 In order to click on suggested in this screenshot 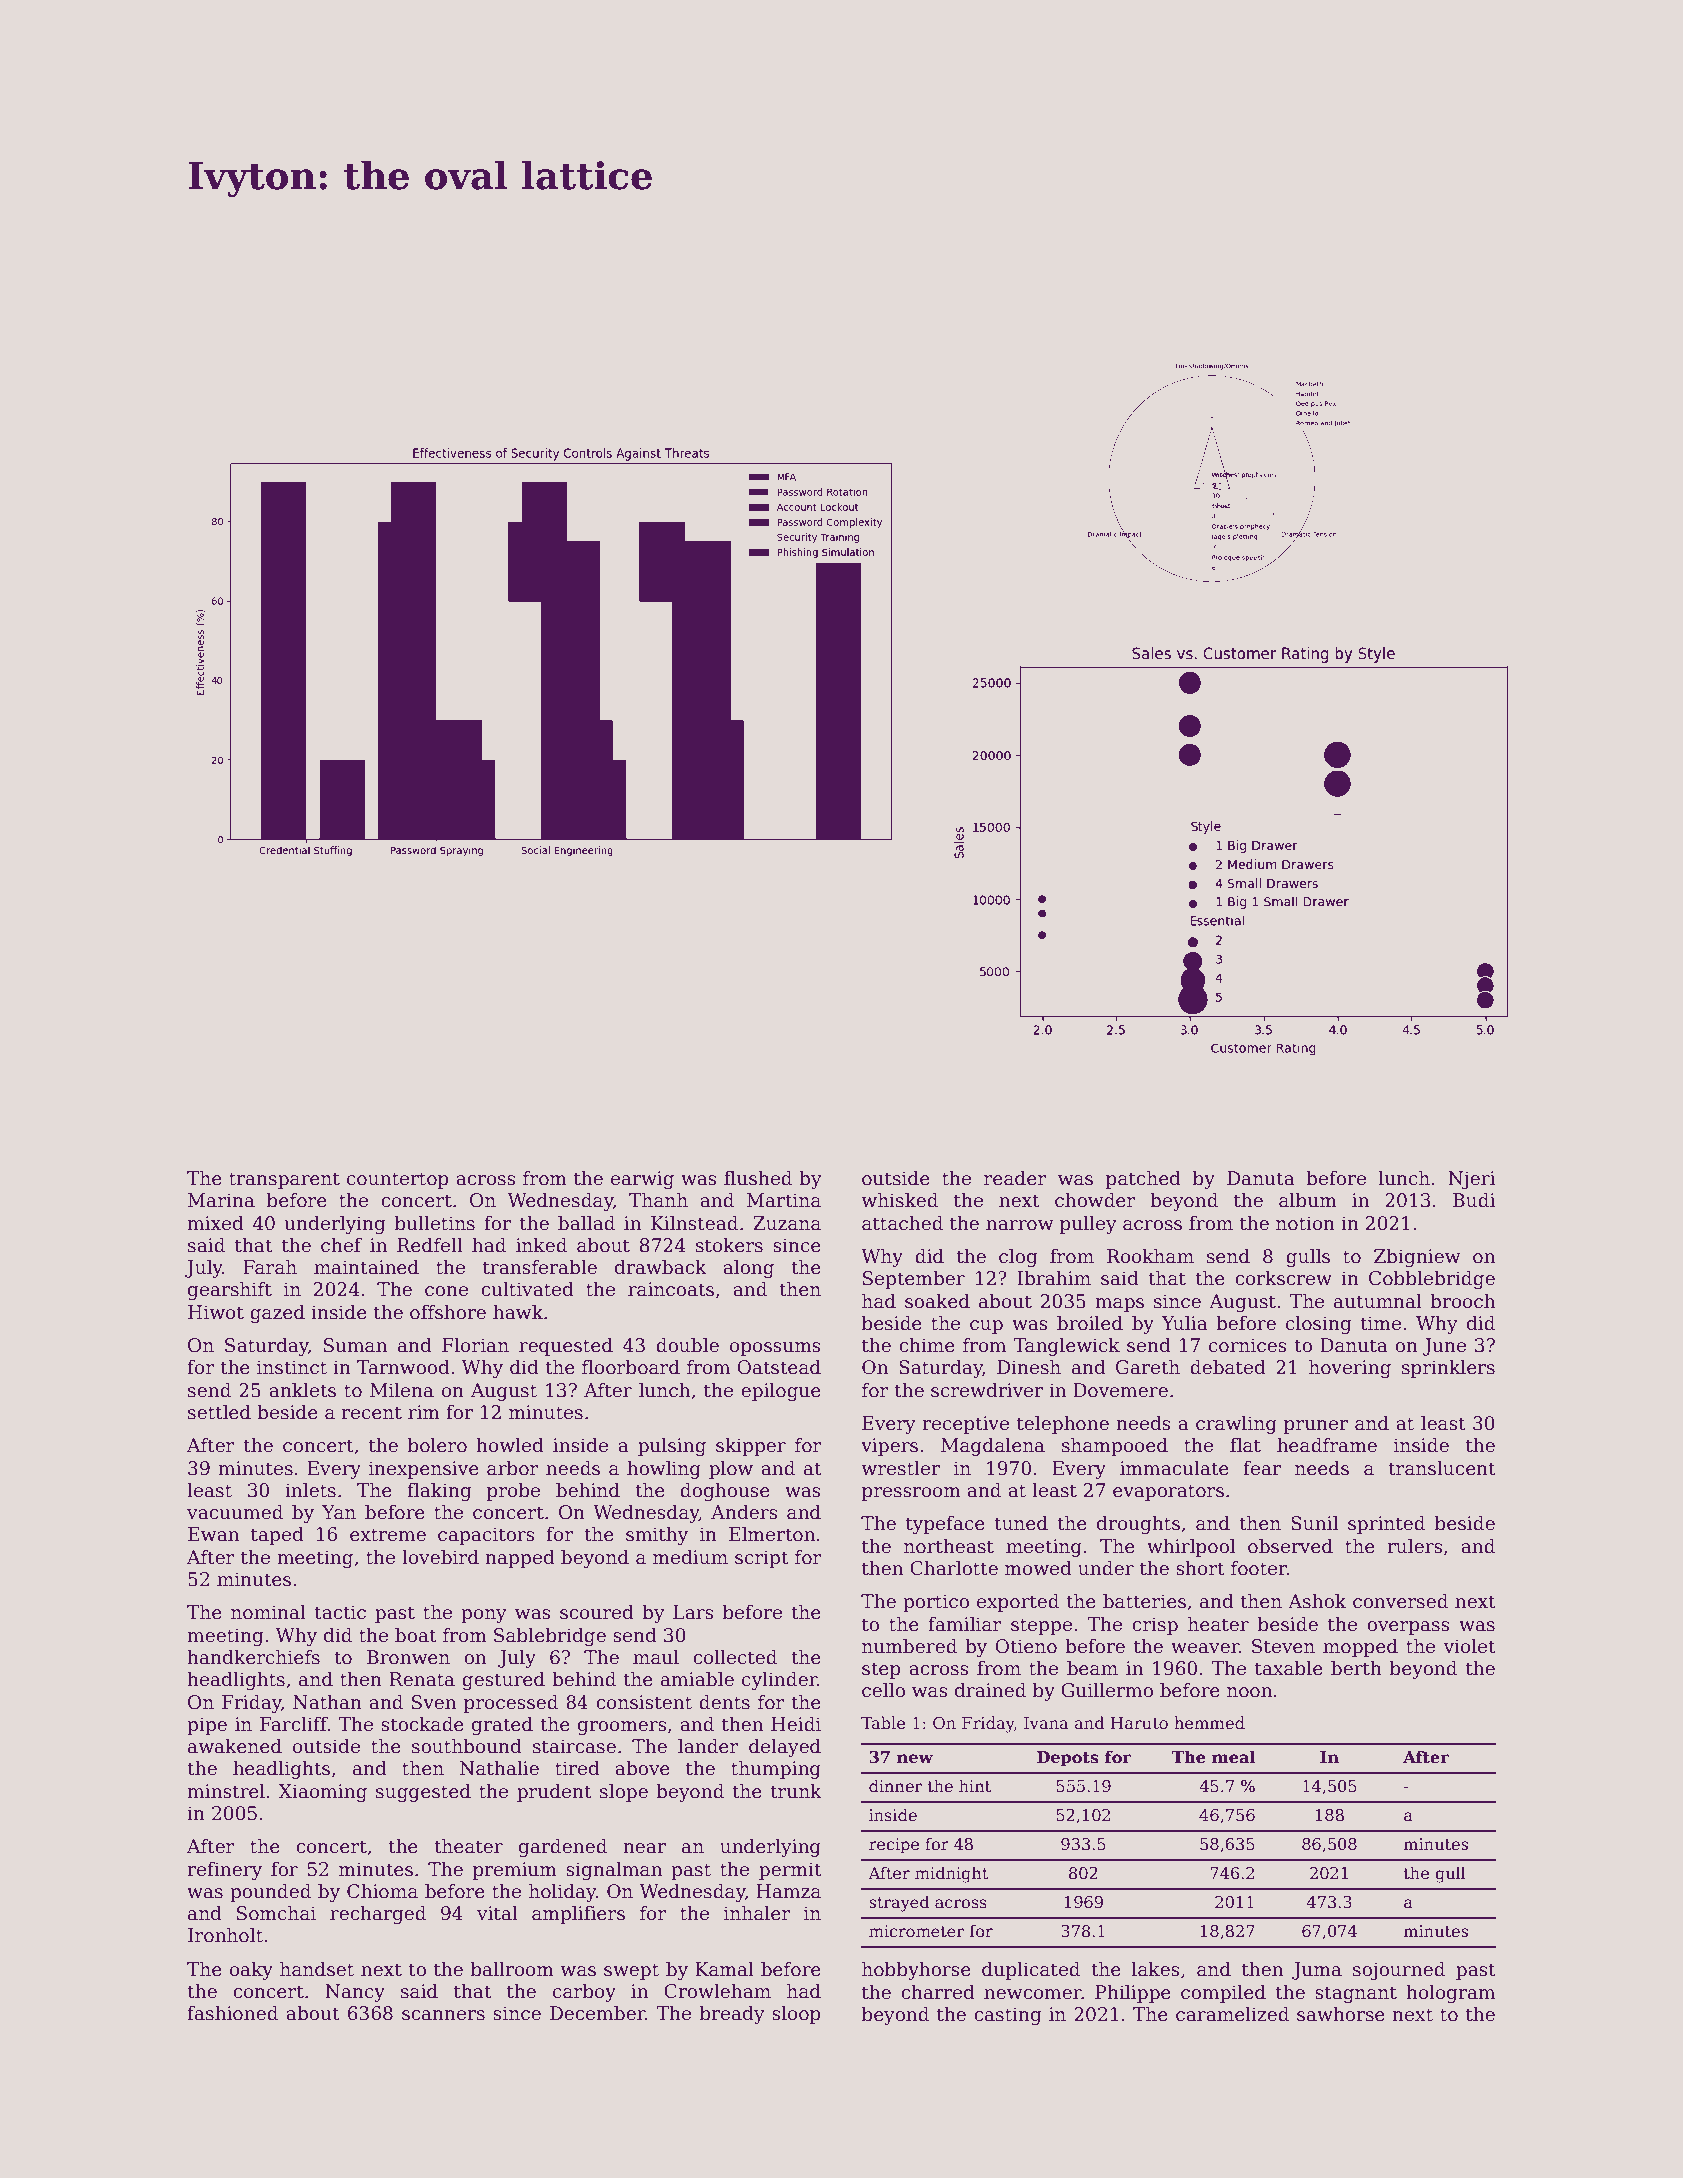, I will do `click(423, 1792)`.
